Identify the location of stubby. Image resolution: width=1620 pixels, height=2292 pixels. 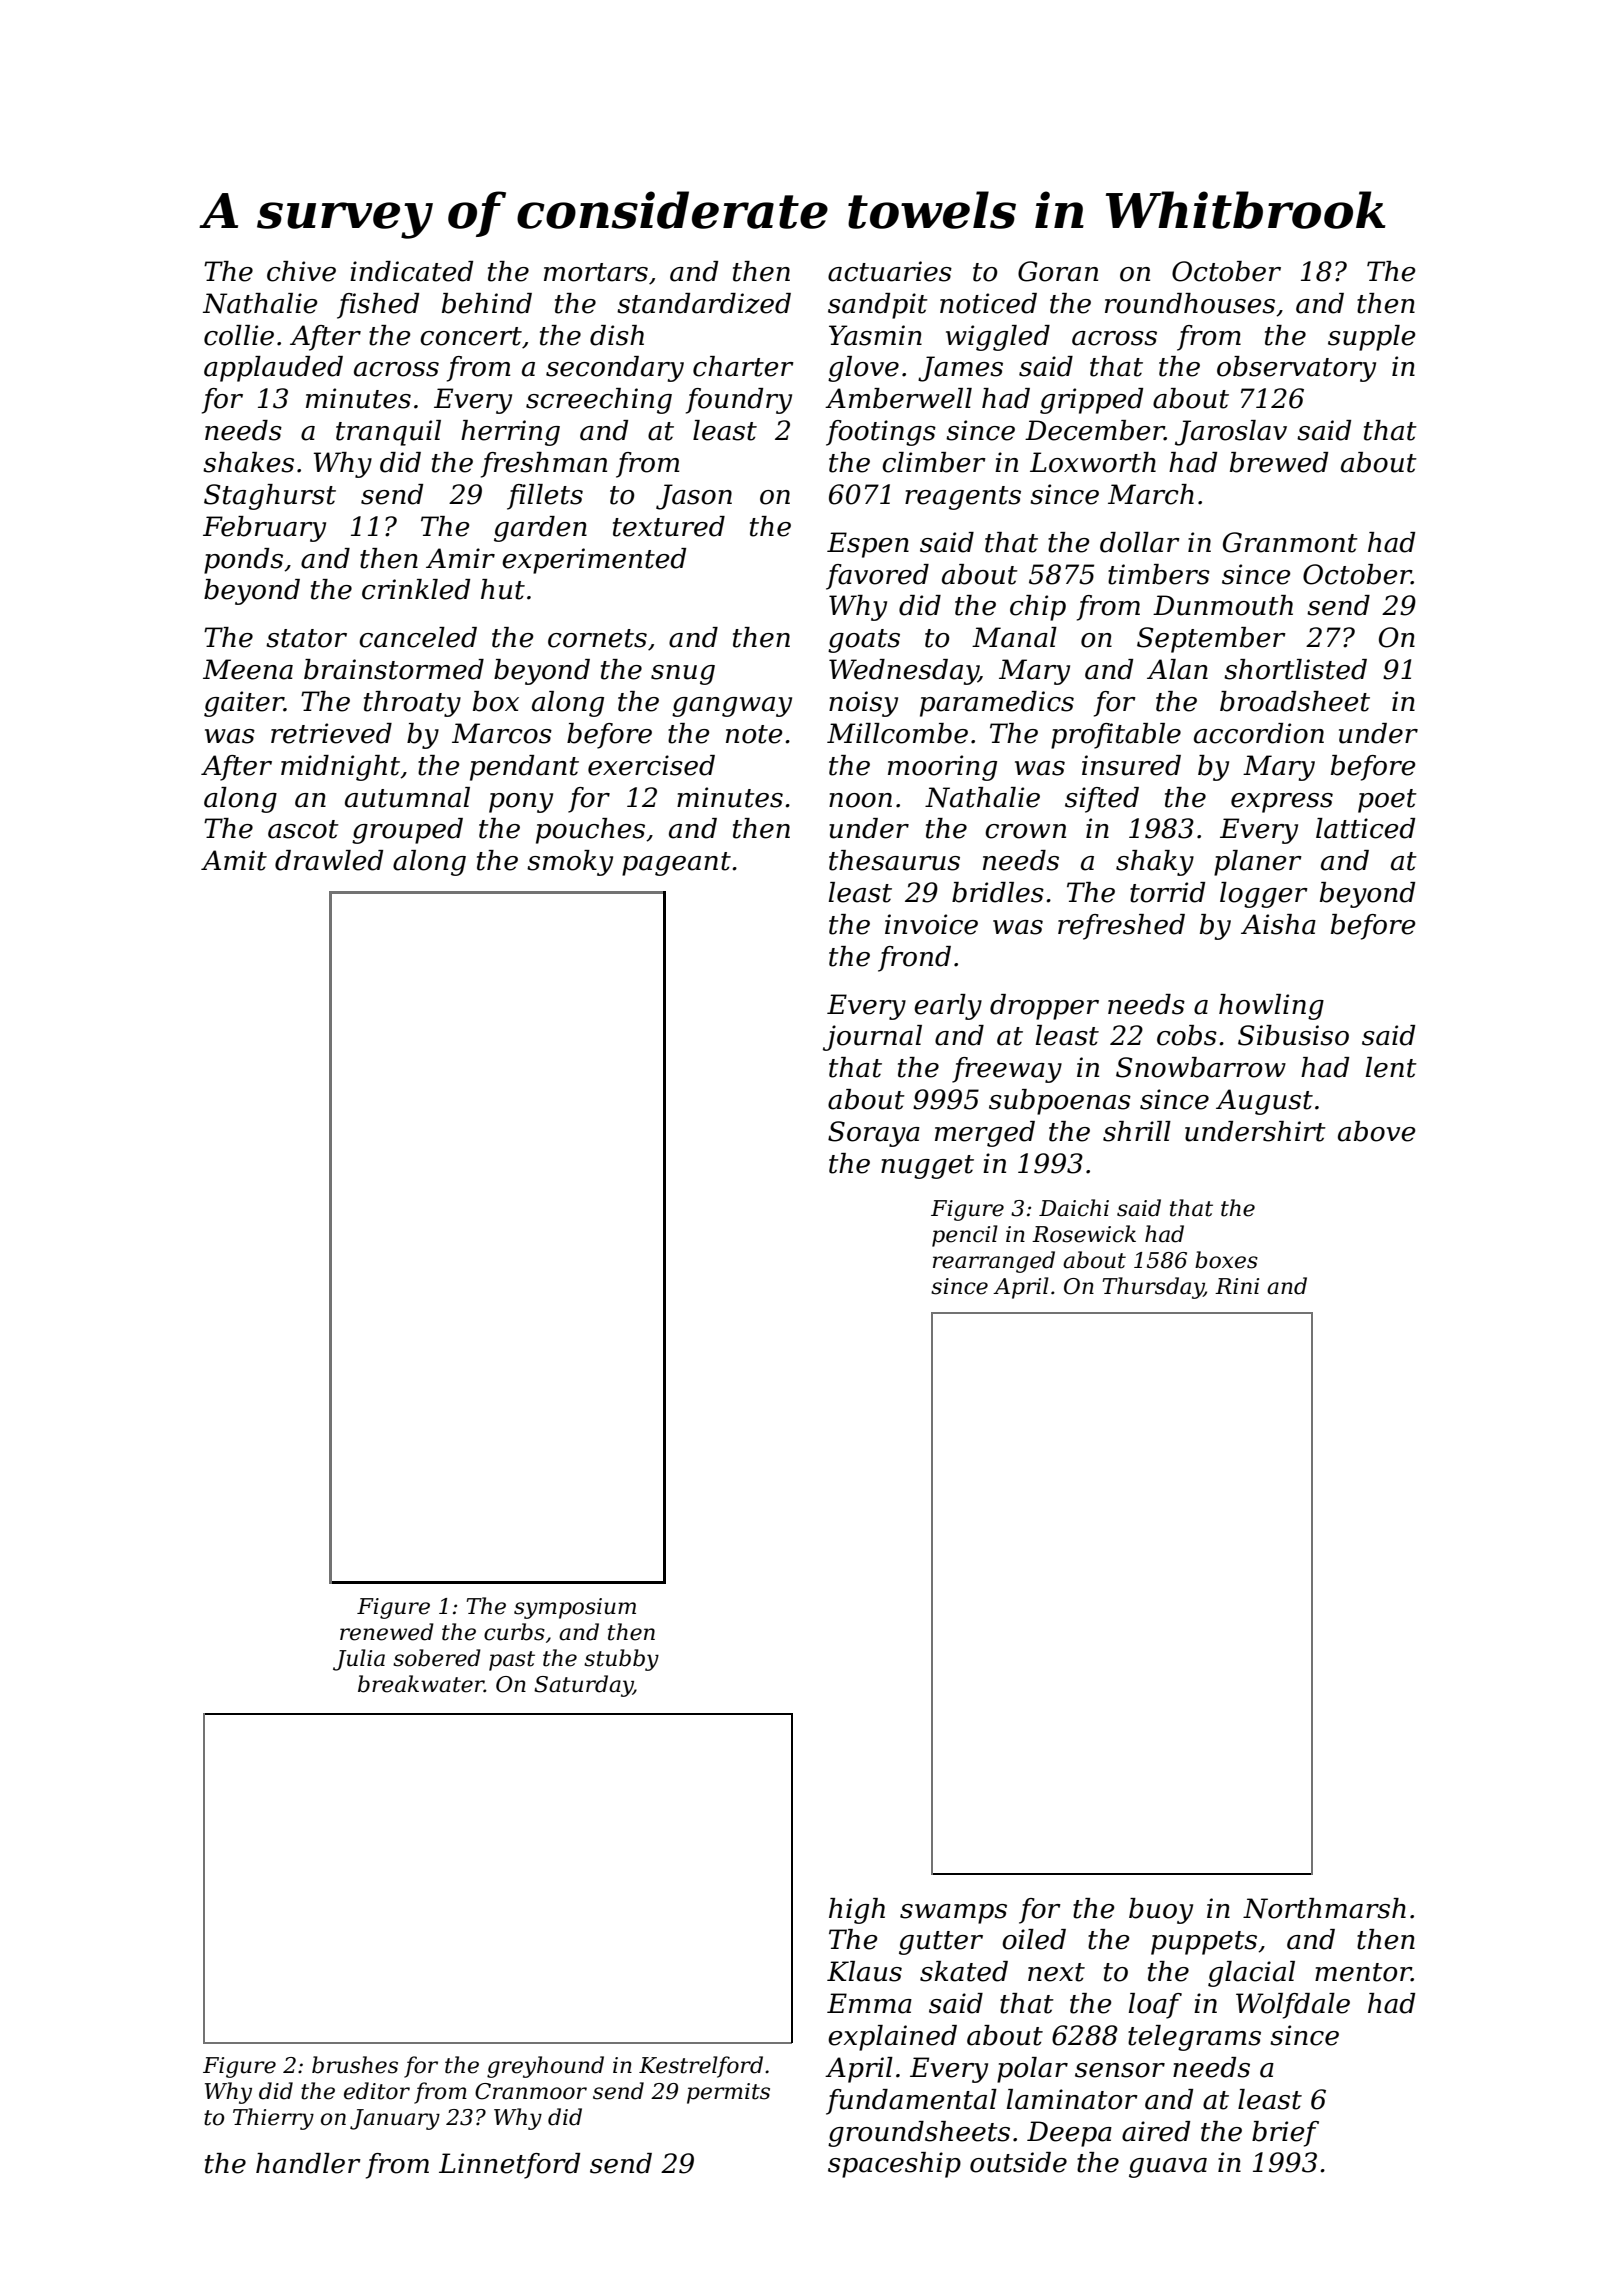
(621, 1660).
